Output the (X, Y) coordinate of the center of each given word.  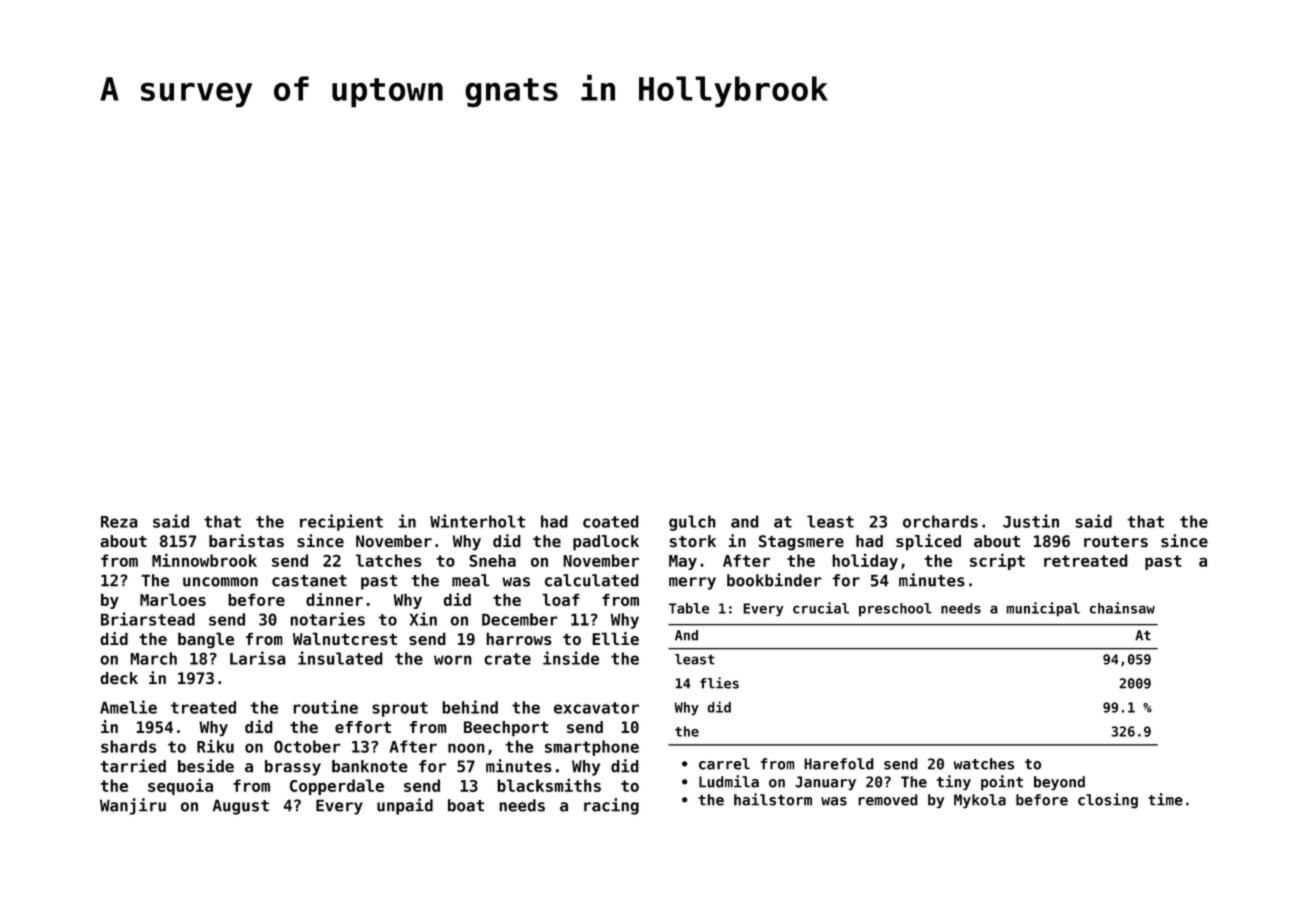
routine (325, 707)
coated (611, 521)
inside (571, 658)
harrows (519, 638)
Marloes (173, 599)
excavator (596, 708)
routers (1116, 542)
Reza (119, 522)
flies (719, 683)
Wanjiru (133, 806)
